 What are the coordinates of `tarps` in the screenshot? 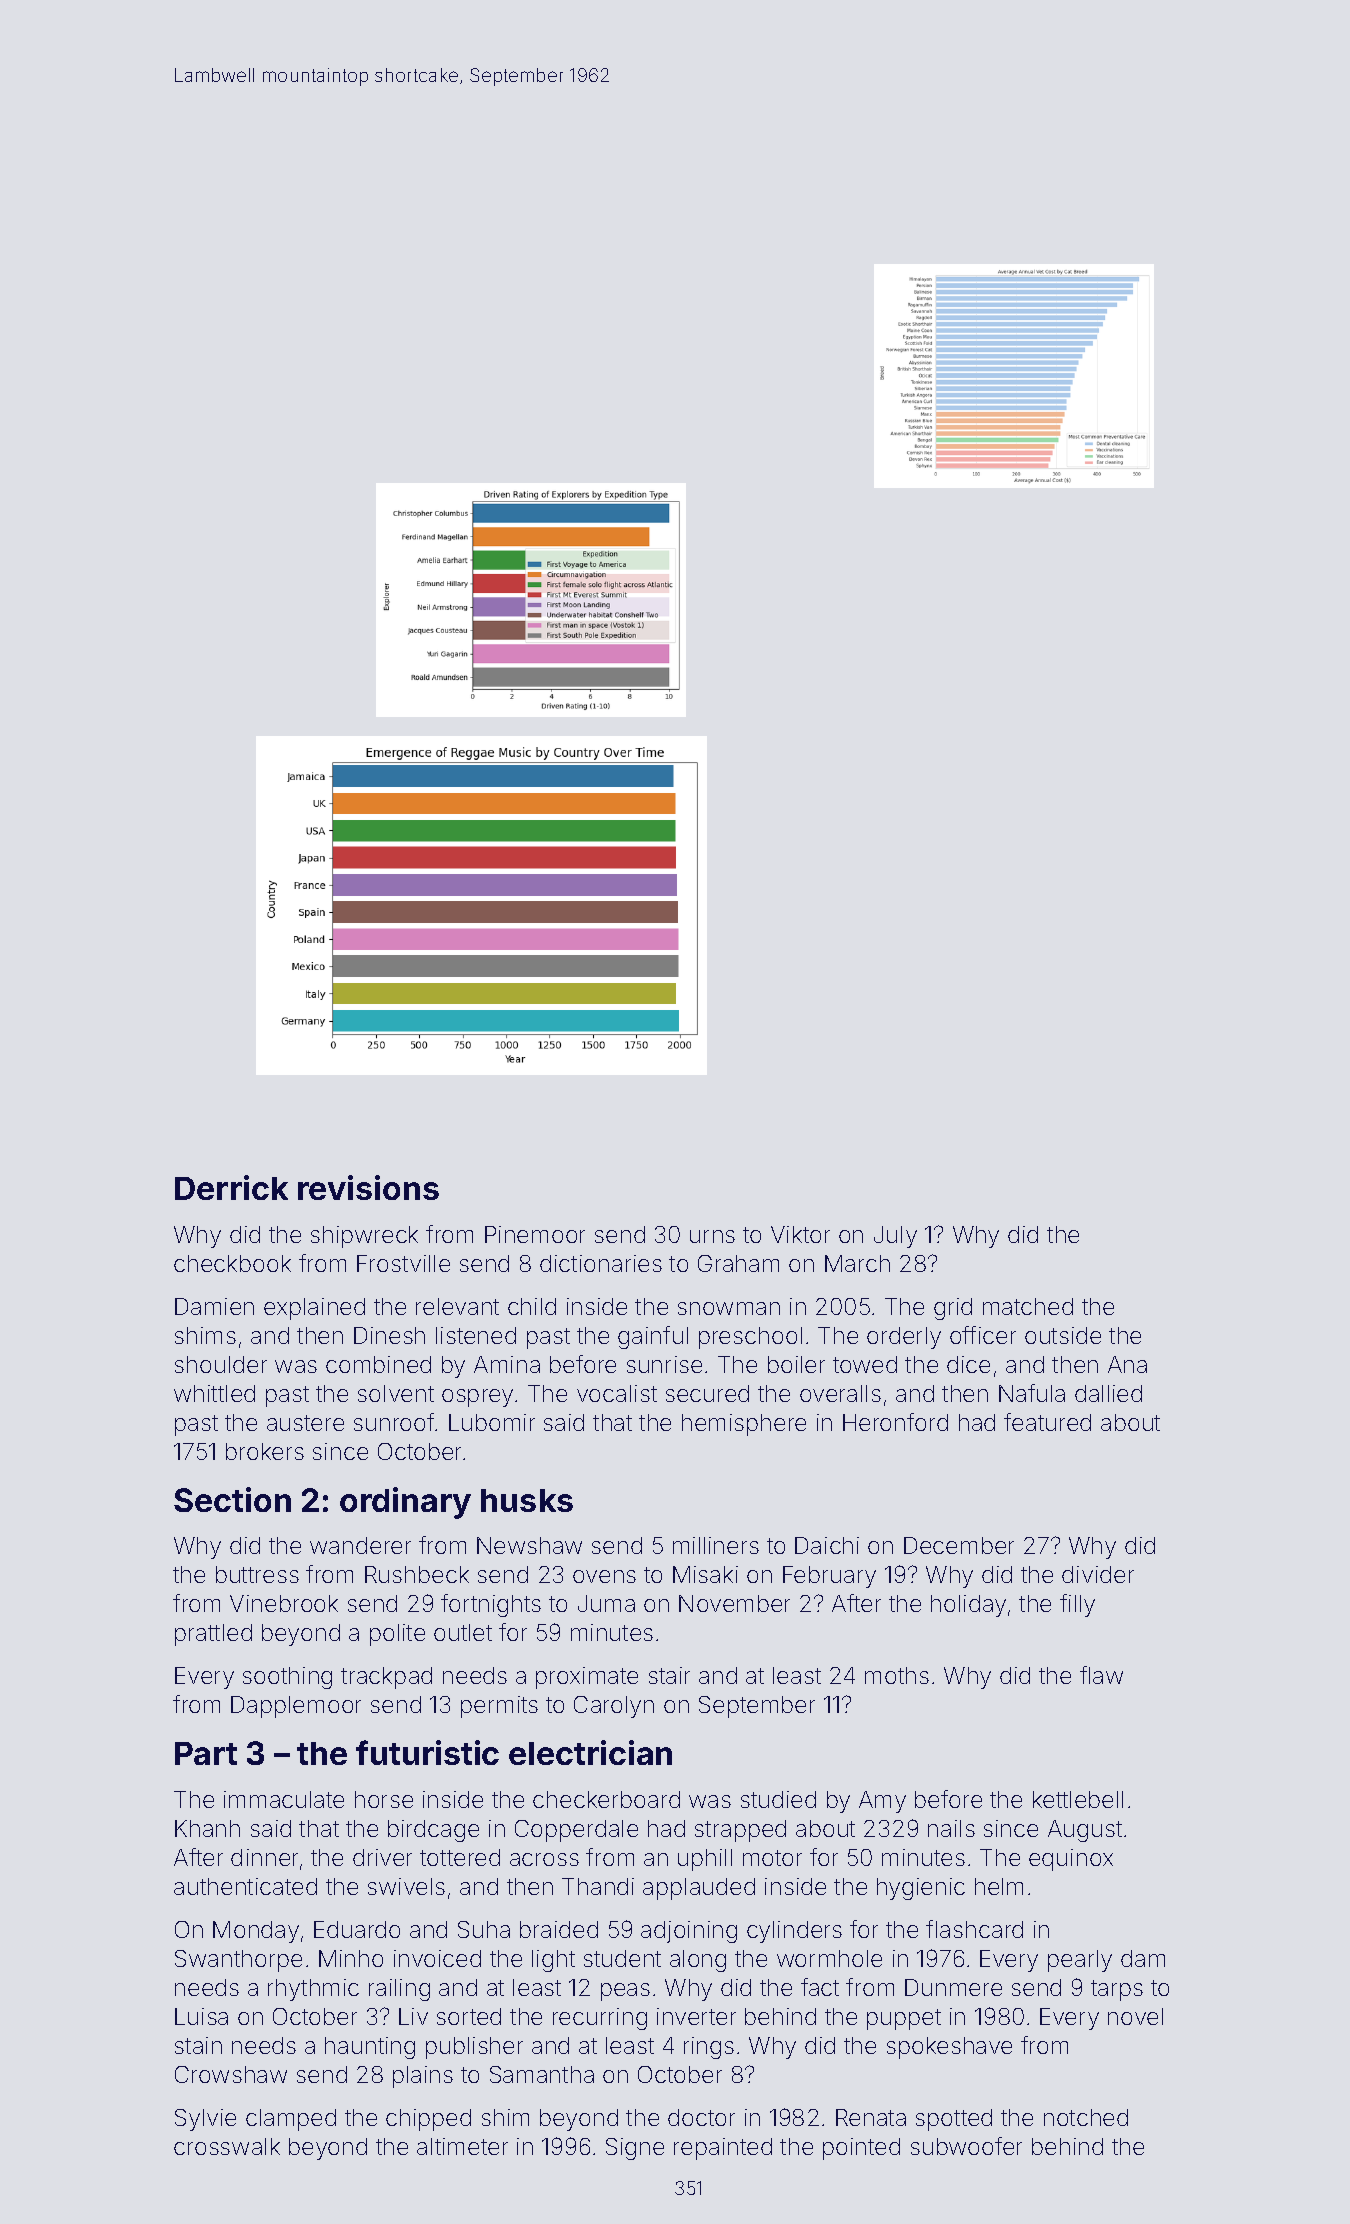 It's located at (1117, 1990).
